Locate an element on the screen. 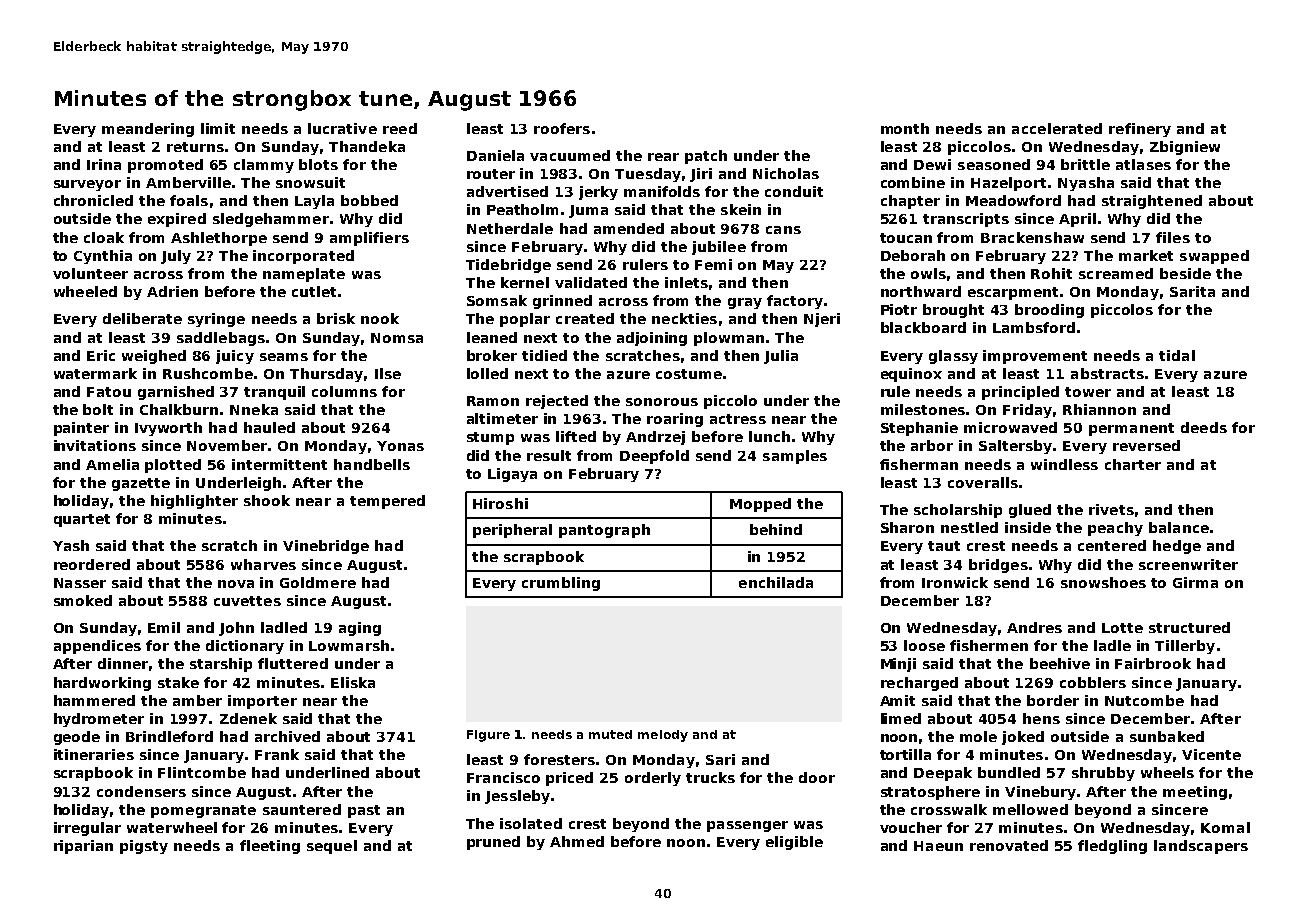 This screenshot has width=1308, height=924. lolled is located at coordinates (487, 373).
